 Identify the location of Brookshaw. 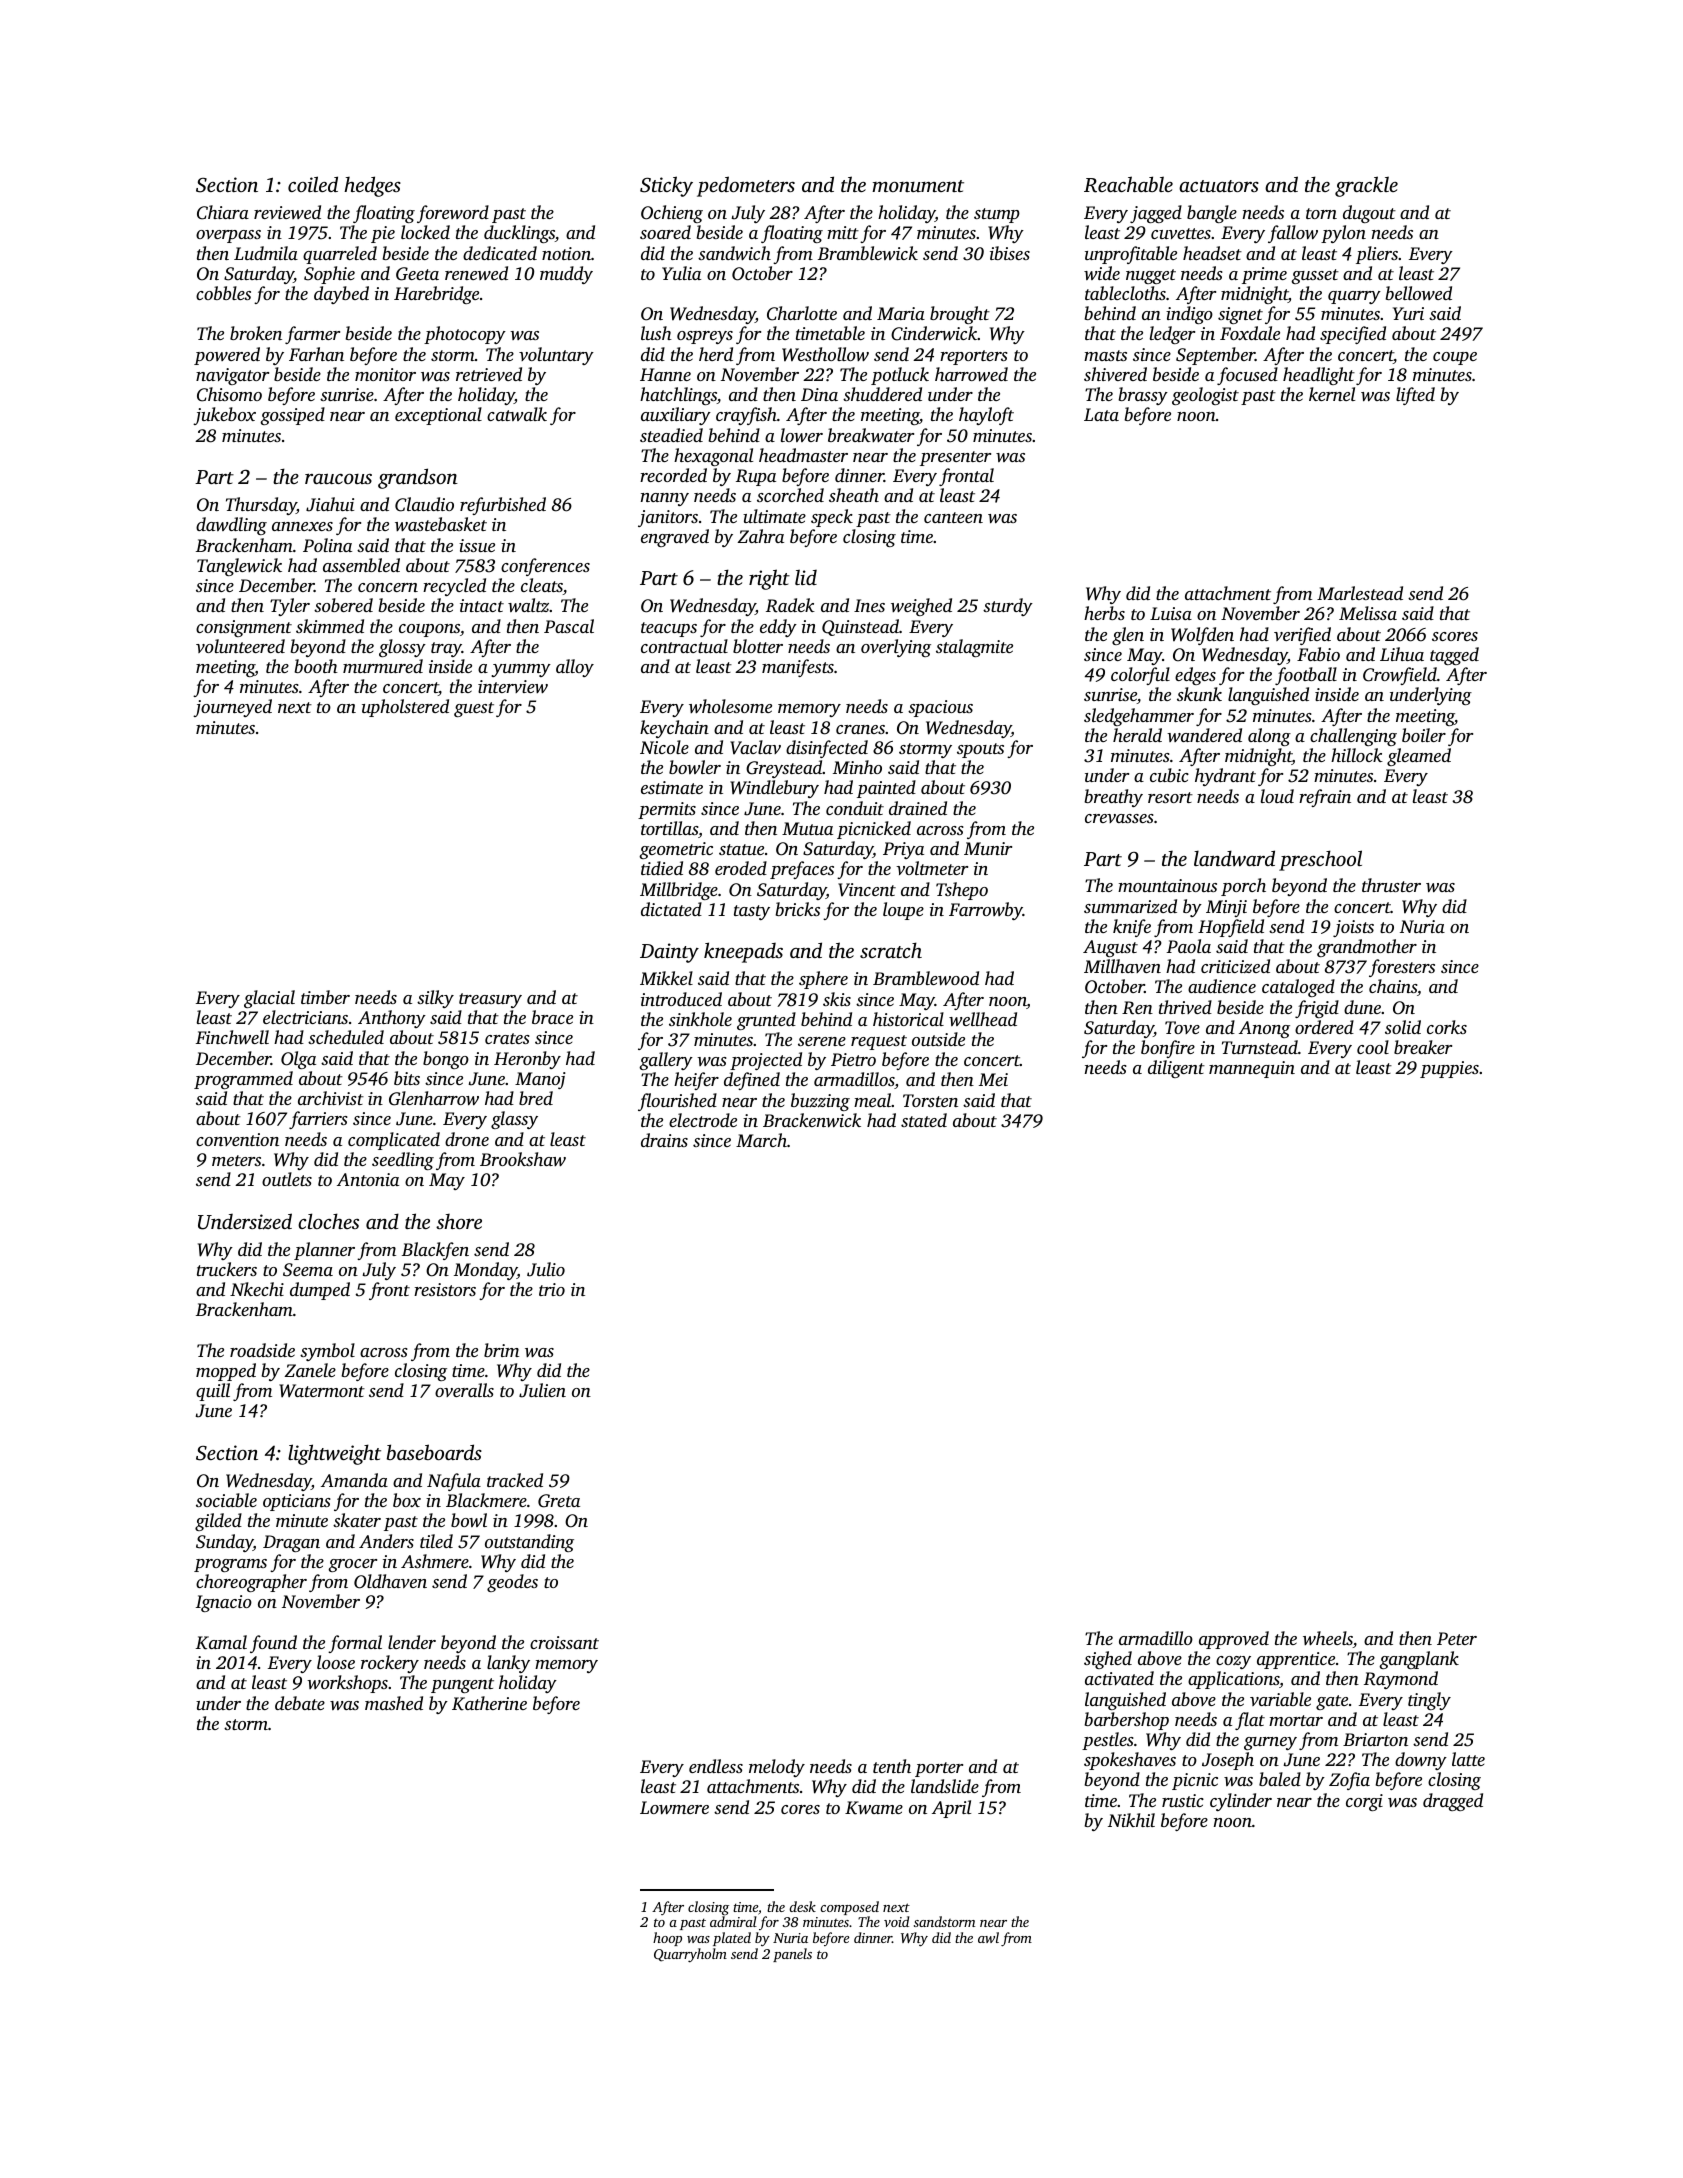
(523, 1159).
